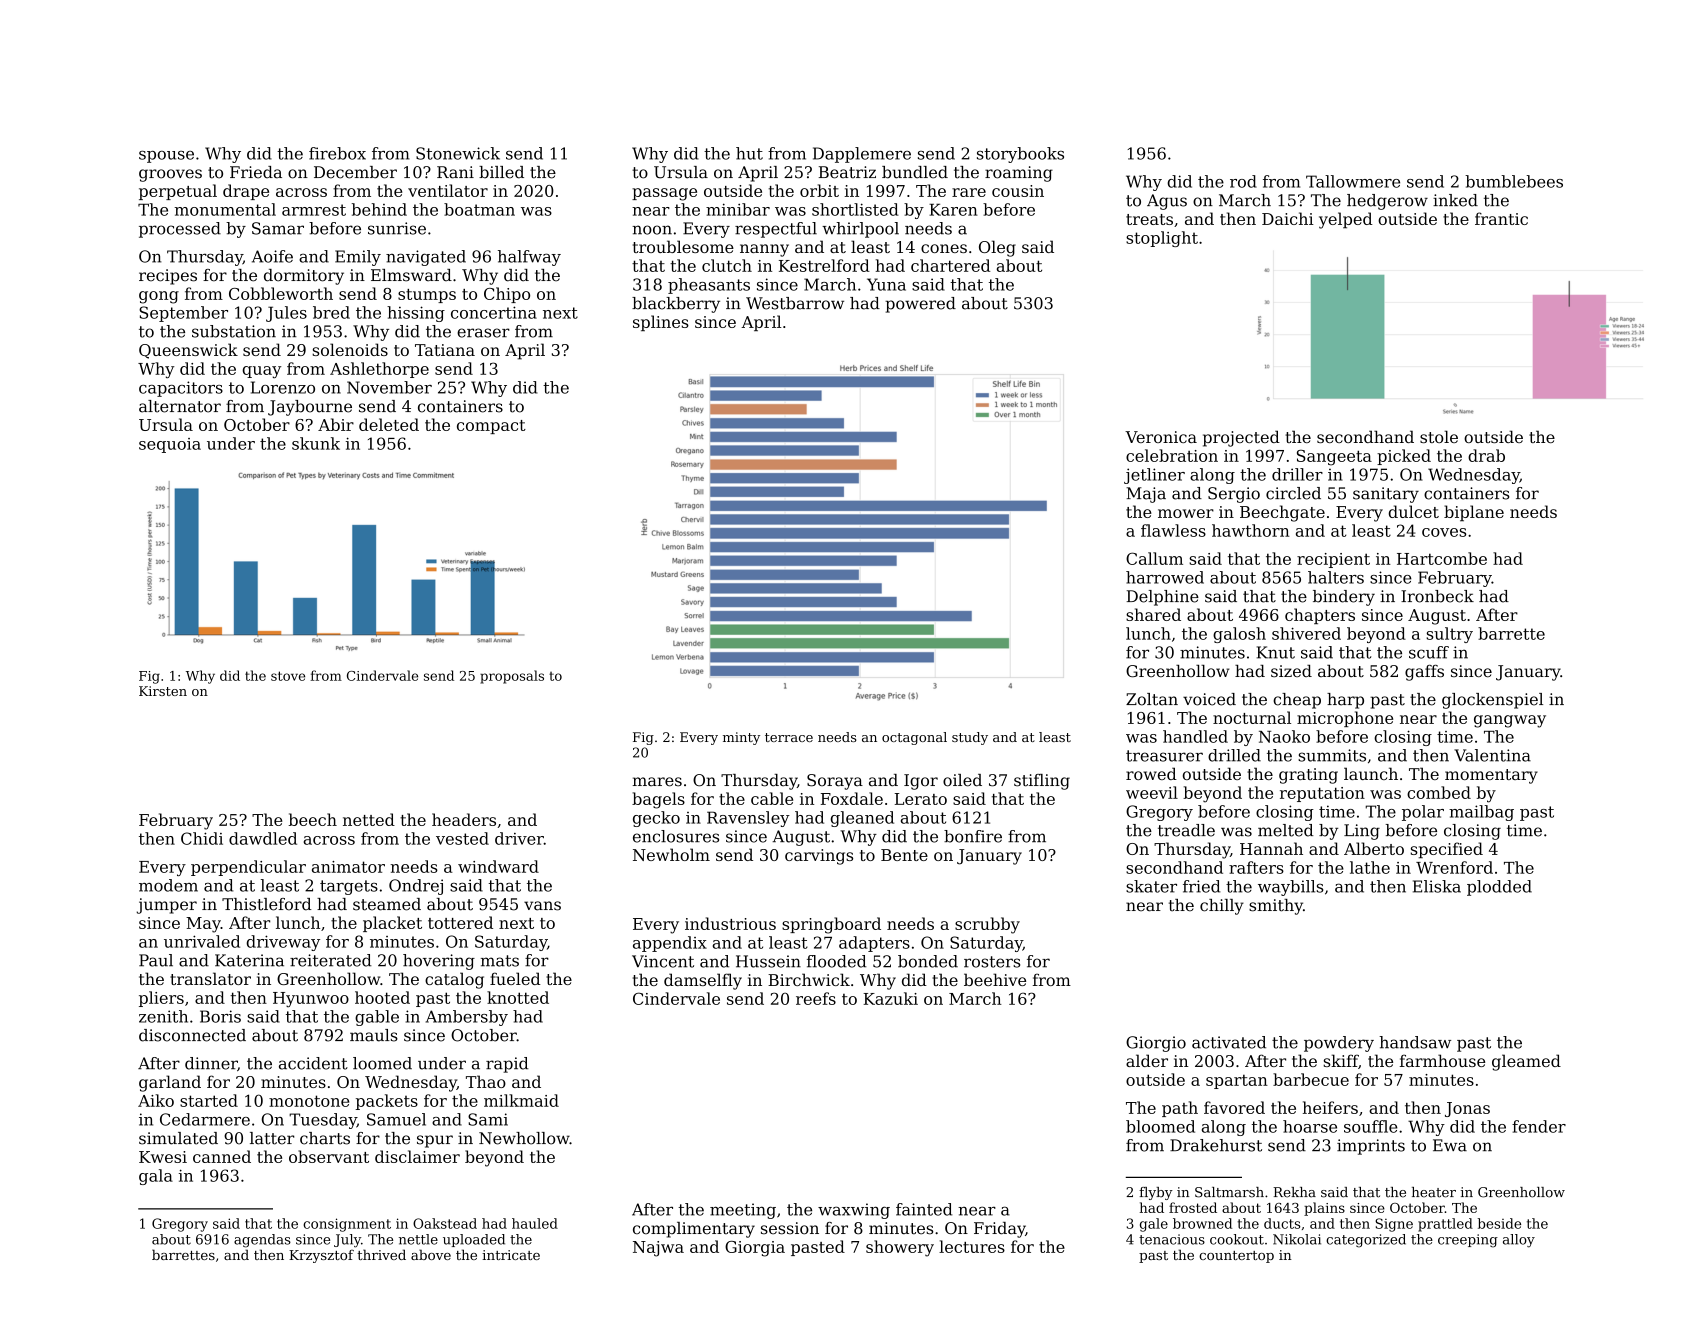 This image has height=1317, width=1704. What do you see at coordinates (1162, 239) in the image?
I see `stoplight` at bounding box center [1162, 239].
